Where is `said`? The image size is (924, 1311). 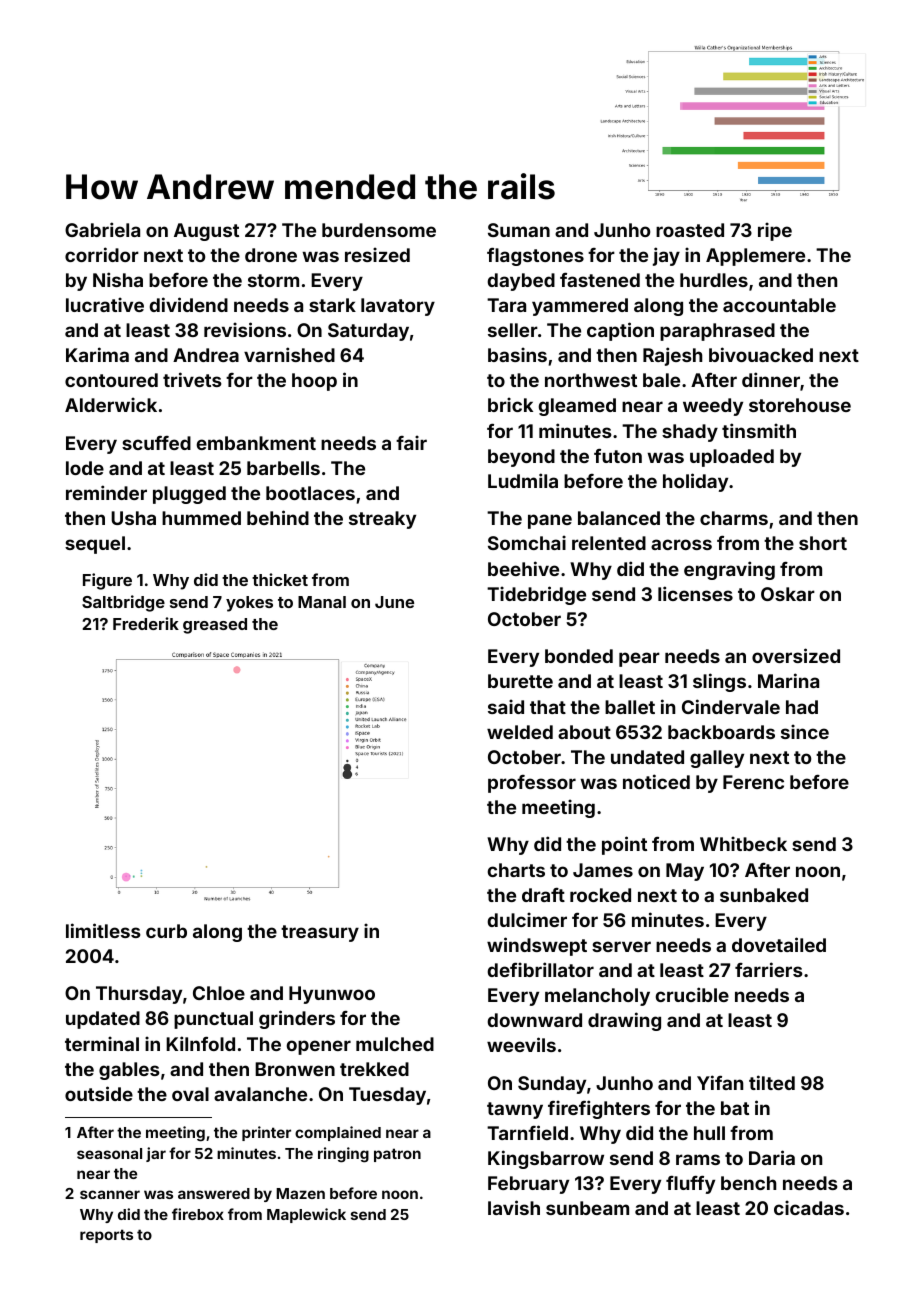
said is located at coordinates (506, 706).
